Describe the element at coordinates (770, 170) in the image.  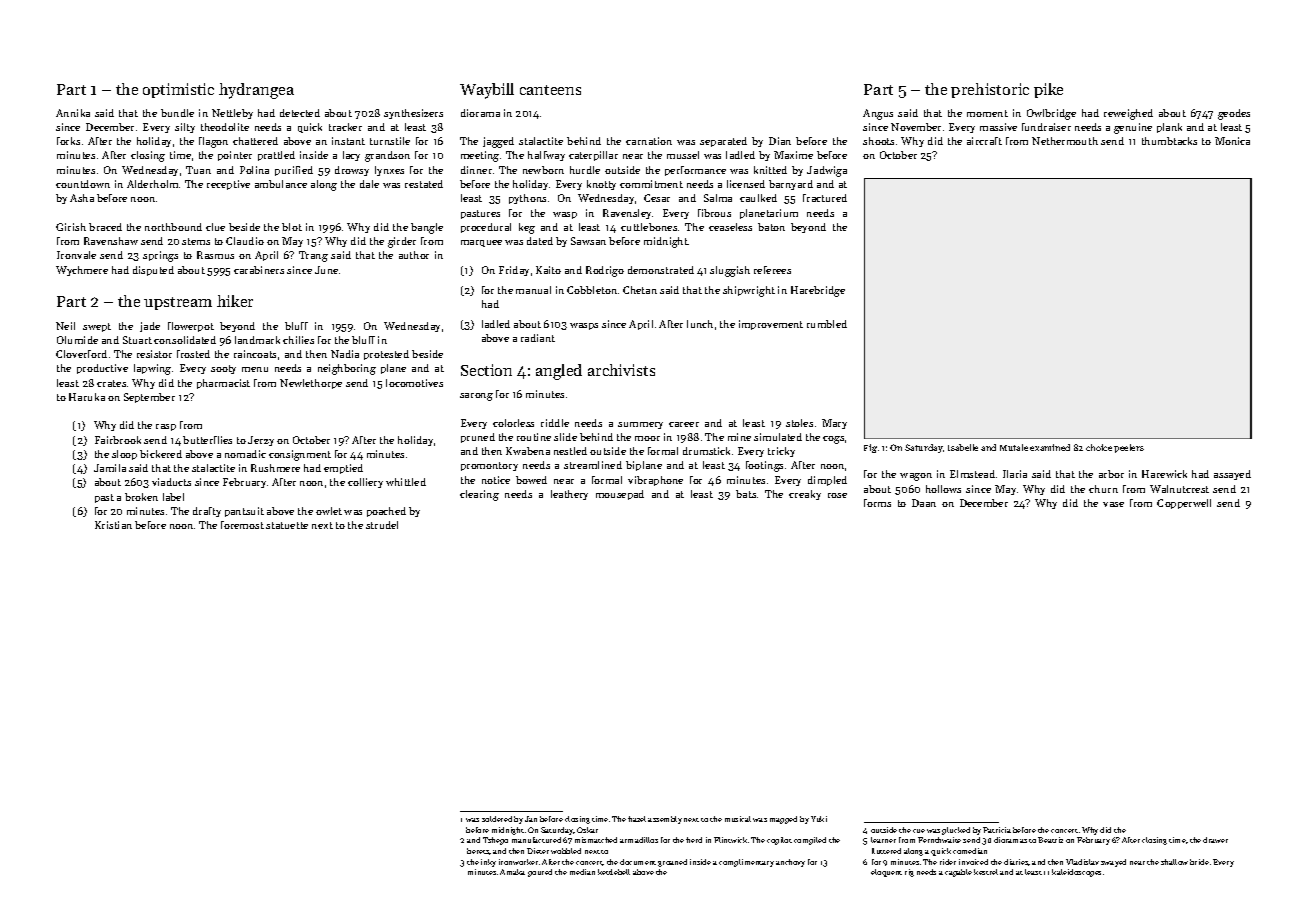
I see `knitted` at that location.
